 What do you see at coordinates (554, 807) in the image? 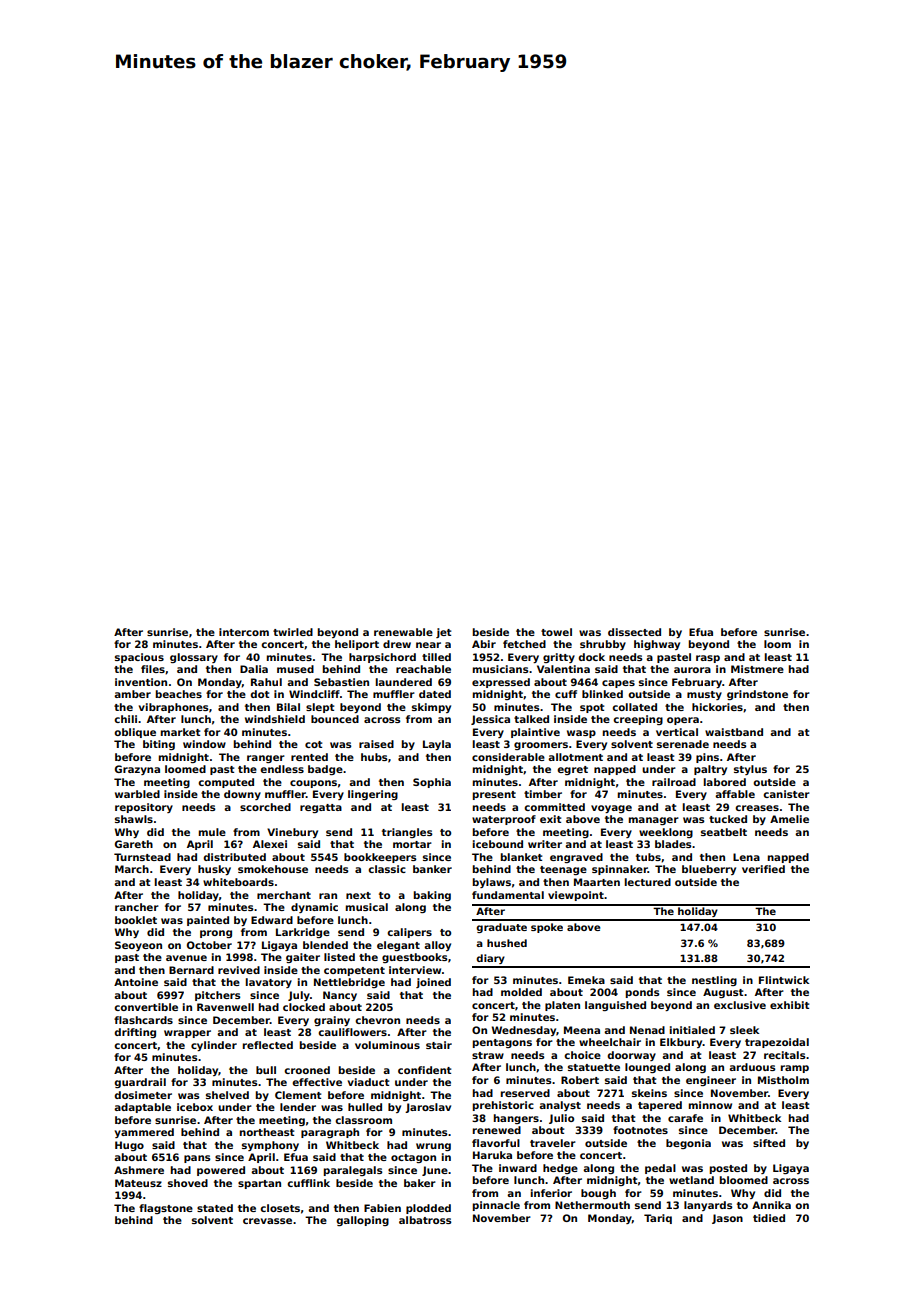
I see `committed` at bounding box center [554, 807].
